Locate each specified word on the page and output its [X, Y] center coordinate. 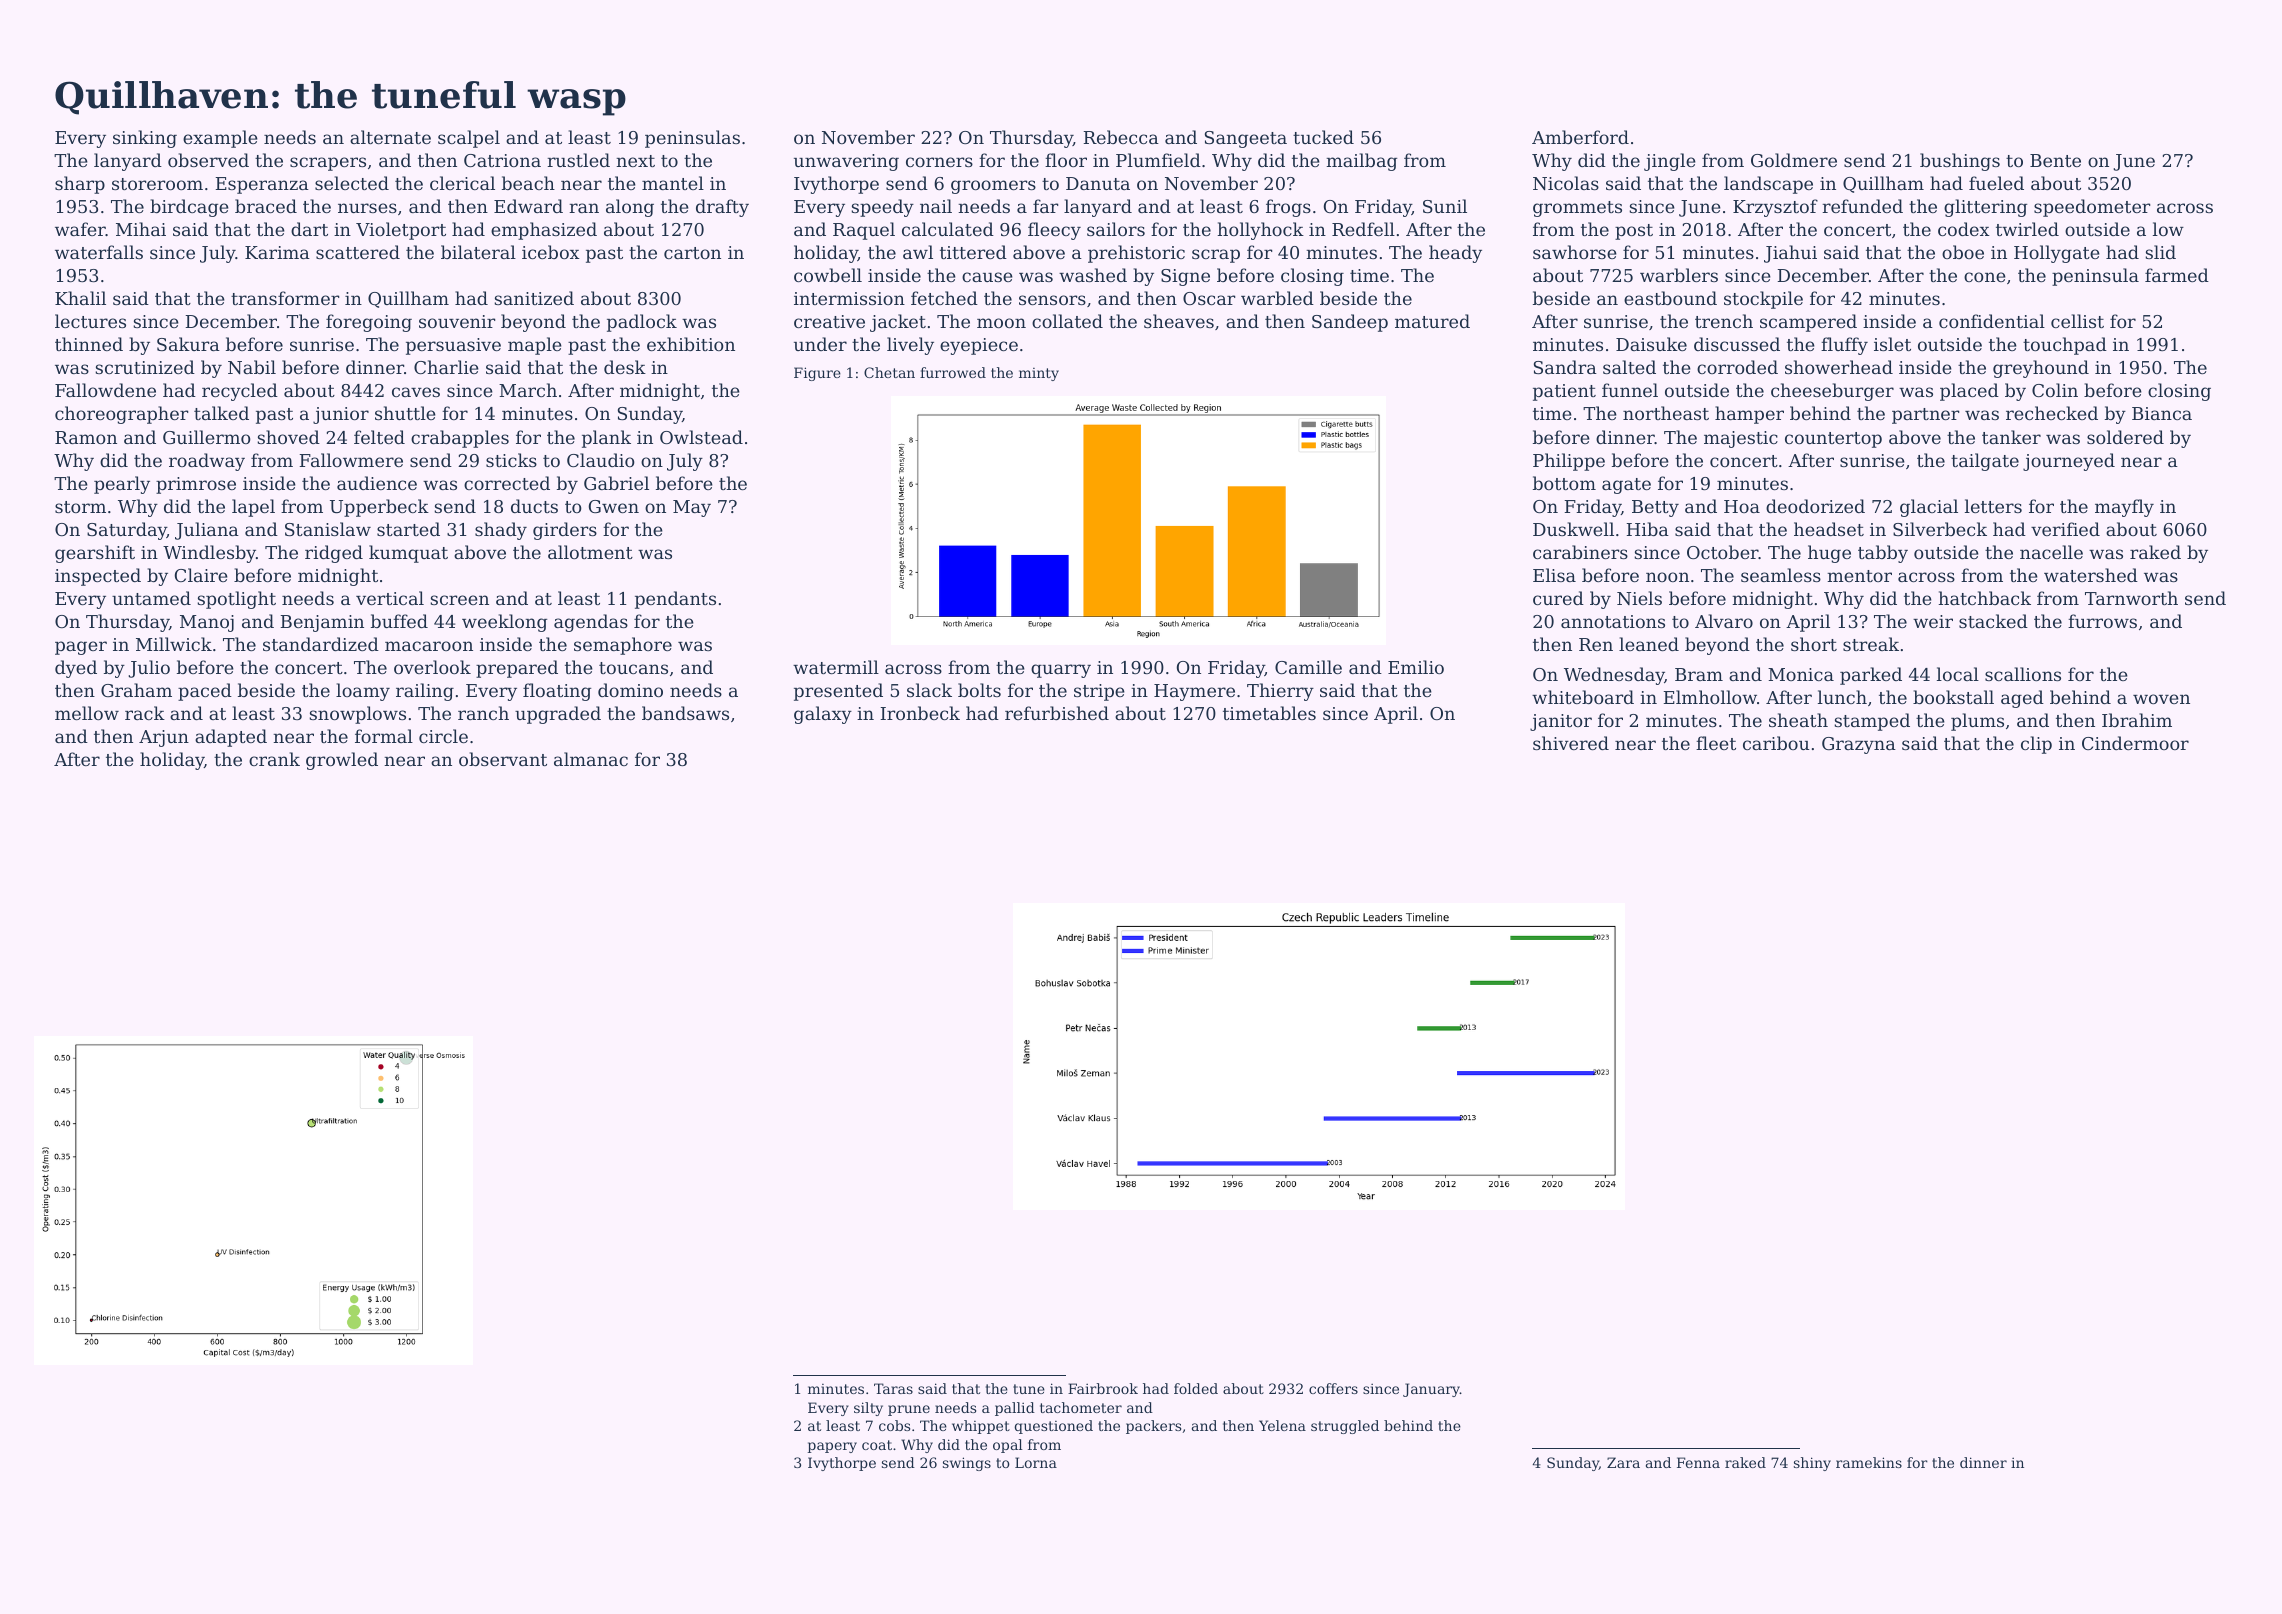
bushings [1960, 162]
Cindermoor [2135, 743]
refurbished [1057, 713]
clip [2036, 745]
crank [274, 759]
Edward [528, 206]
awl [918, 252]
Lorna [1036, 1462]
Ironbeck [920, 713]
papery [832, 1447]
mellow [87, 713]
